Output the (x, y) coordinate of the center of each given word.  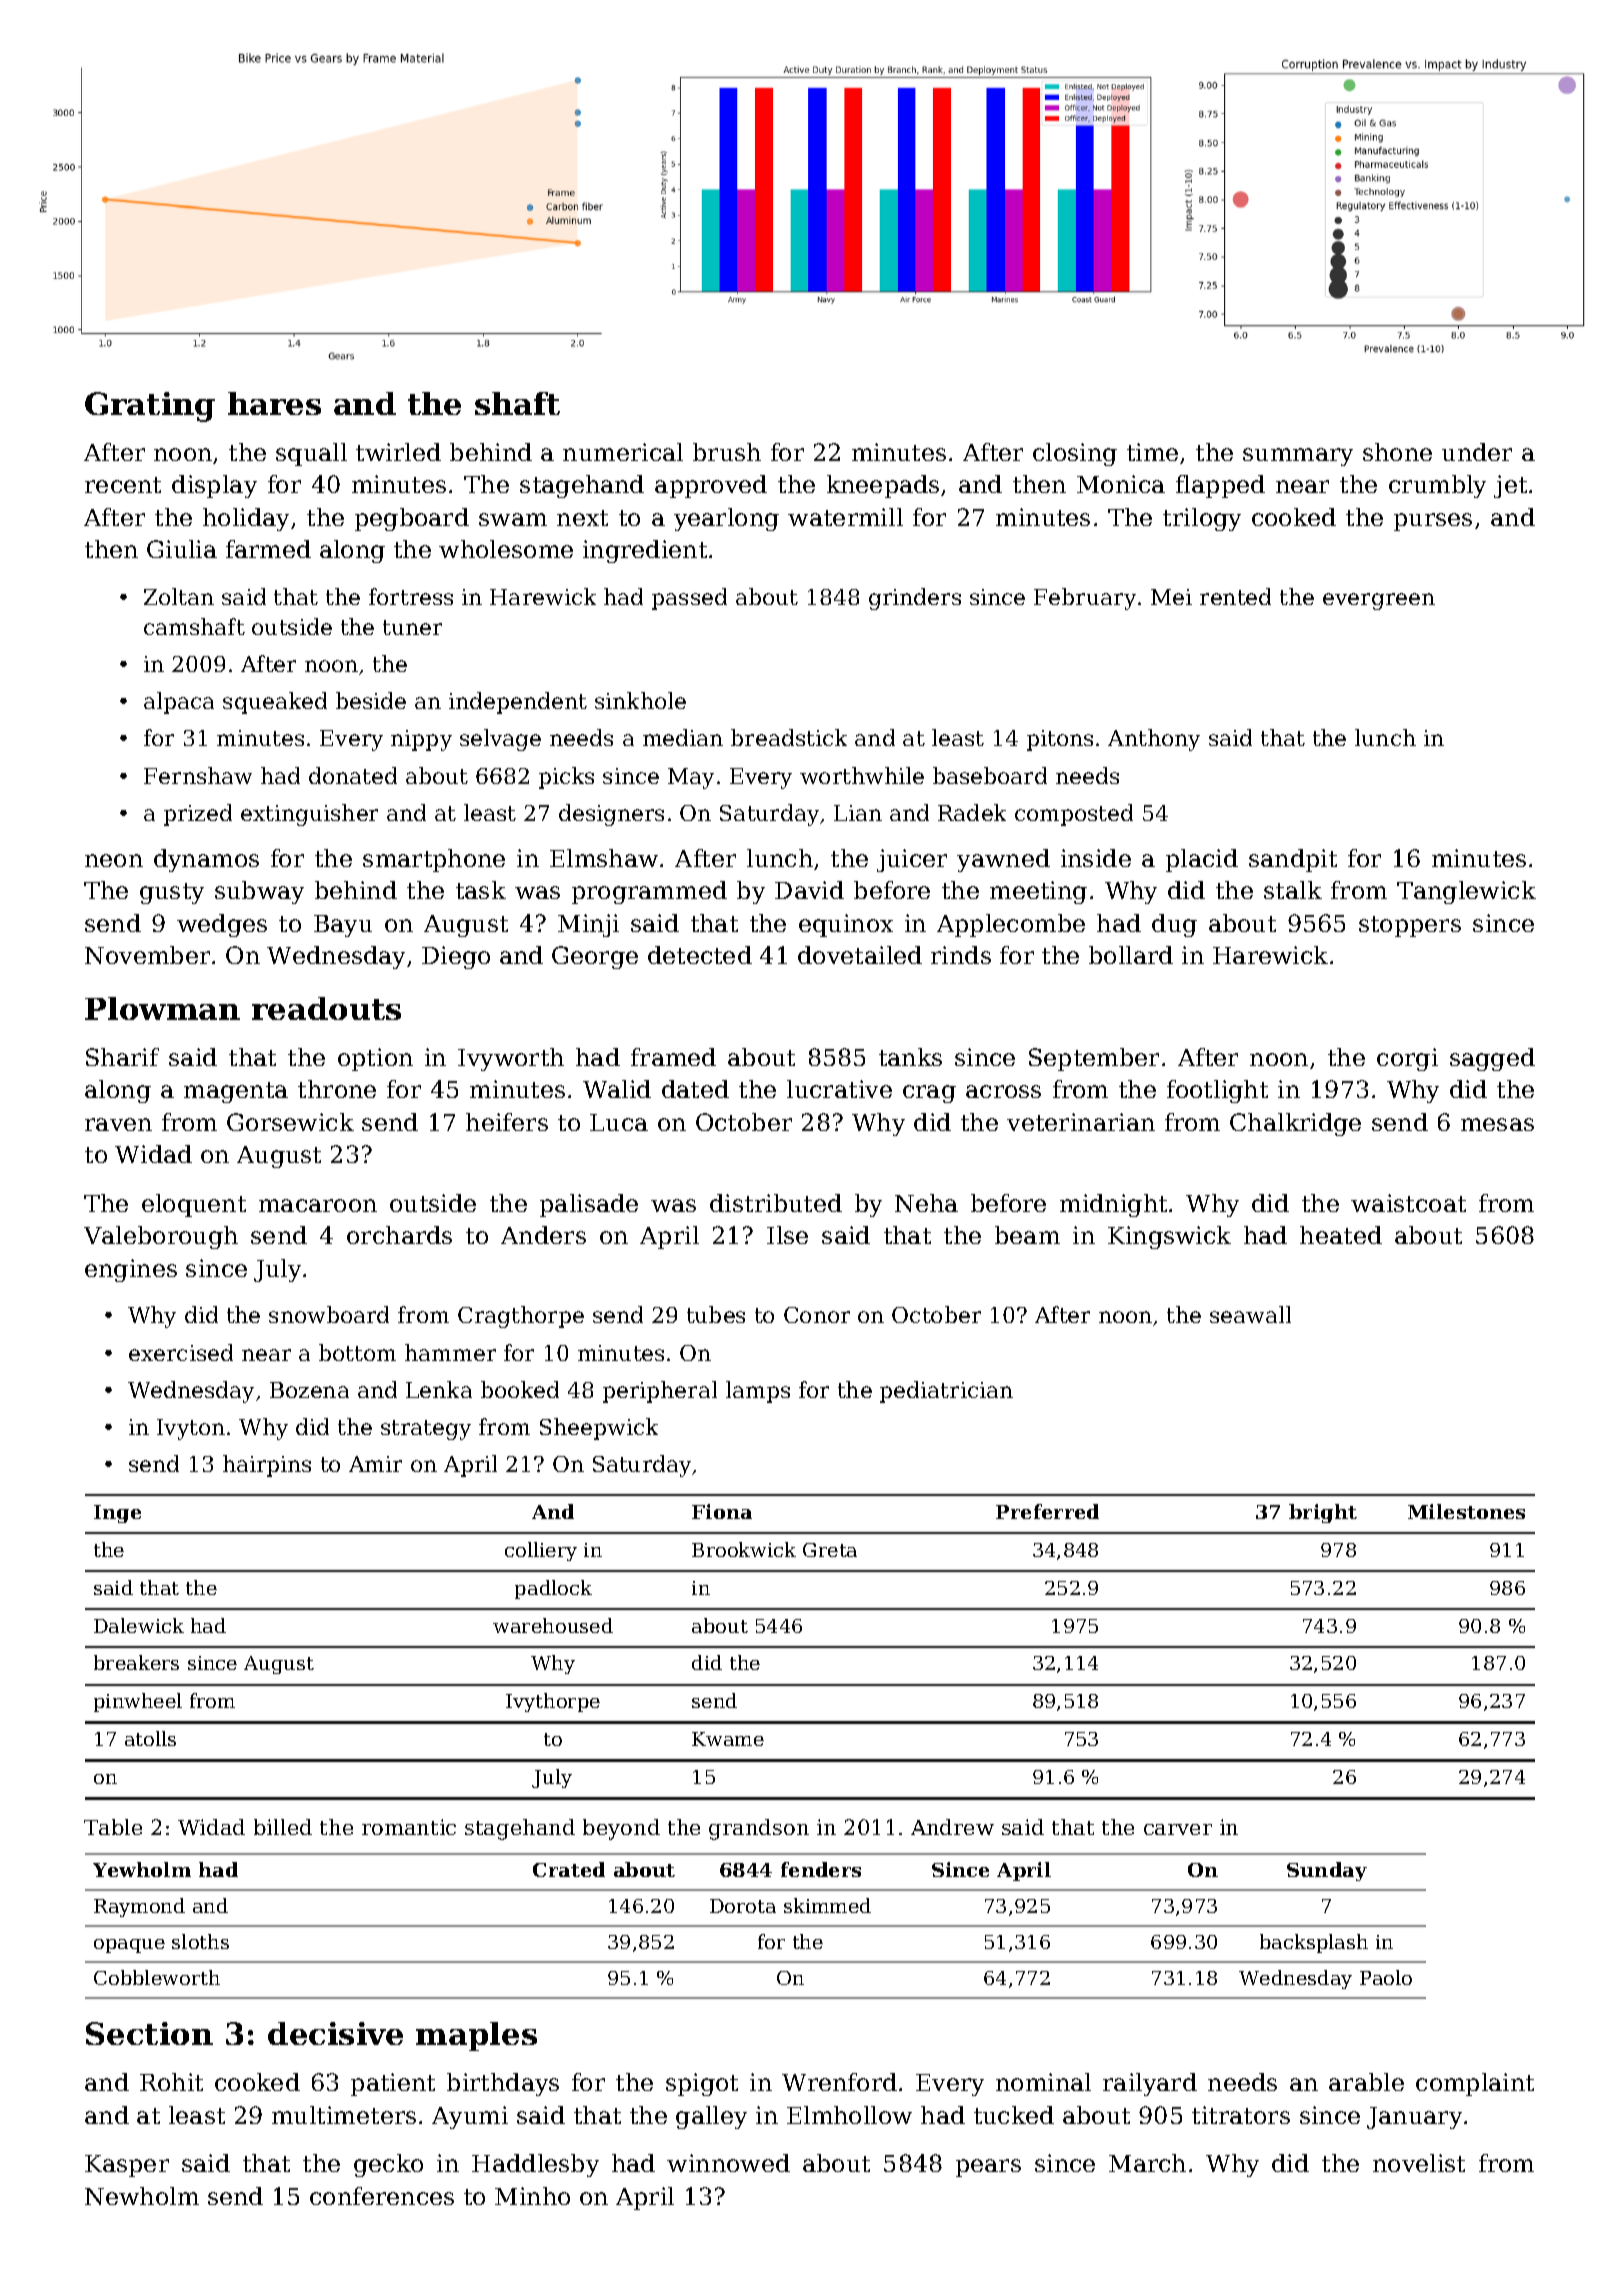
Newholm (142, 2196)
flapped (1220, 486)
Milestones (1466, 1511)
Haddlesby (535, 2165)
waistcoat (1408, 1203)
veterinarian (1081, 1122)
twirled (398, 452)
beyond (621, 1829)
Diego (456, 957)
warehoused (553, 1625)
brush (727, 452)
